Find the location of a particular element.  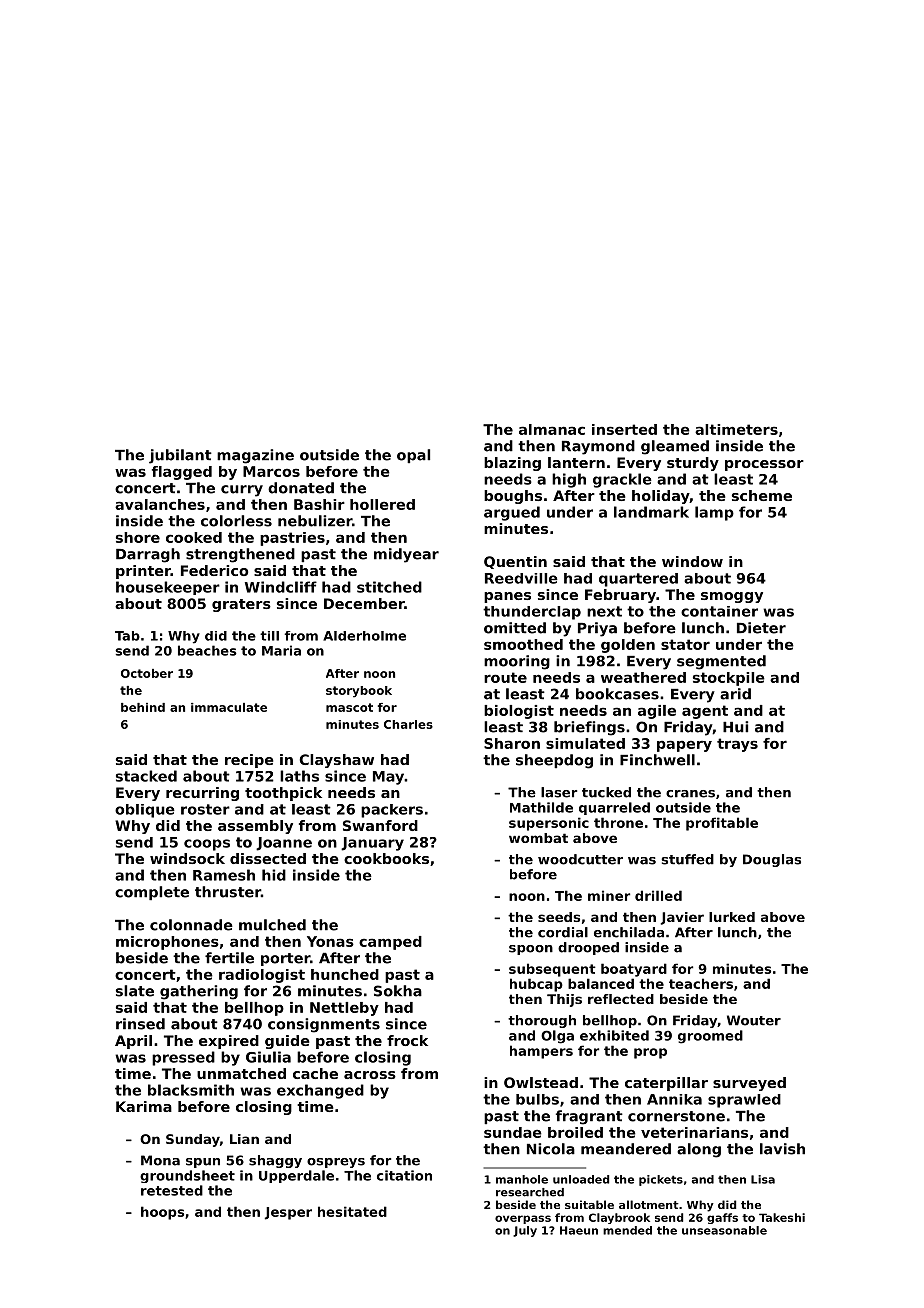

mended is located at coordinates (627, 1230).
